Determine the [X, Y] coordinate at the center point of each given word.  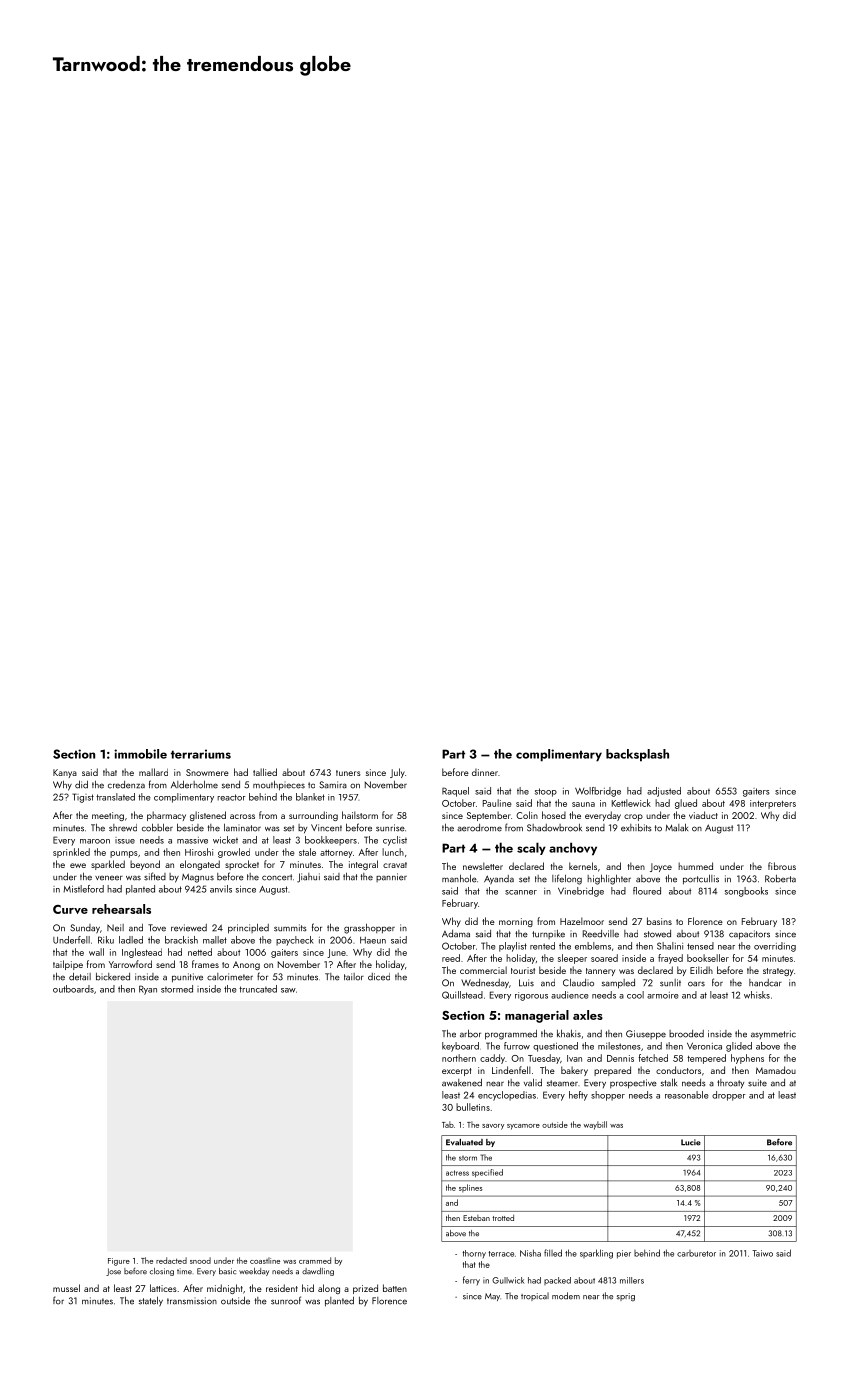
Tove [157, 928]
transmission [192, 1301]
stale [307, 852]
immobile [140, 754]
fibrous [782, 866]
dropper [729, 1096]
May [492, 1297]
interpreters [773, 804]
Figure [119, 1262]
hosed [554, 815]
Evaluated [464, 1142]
